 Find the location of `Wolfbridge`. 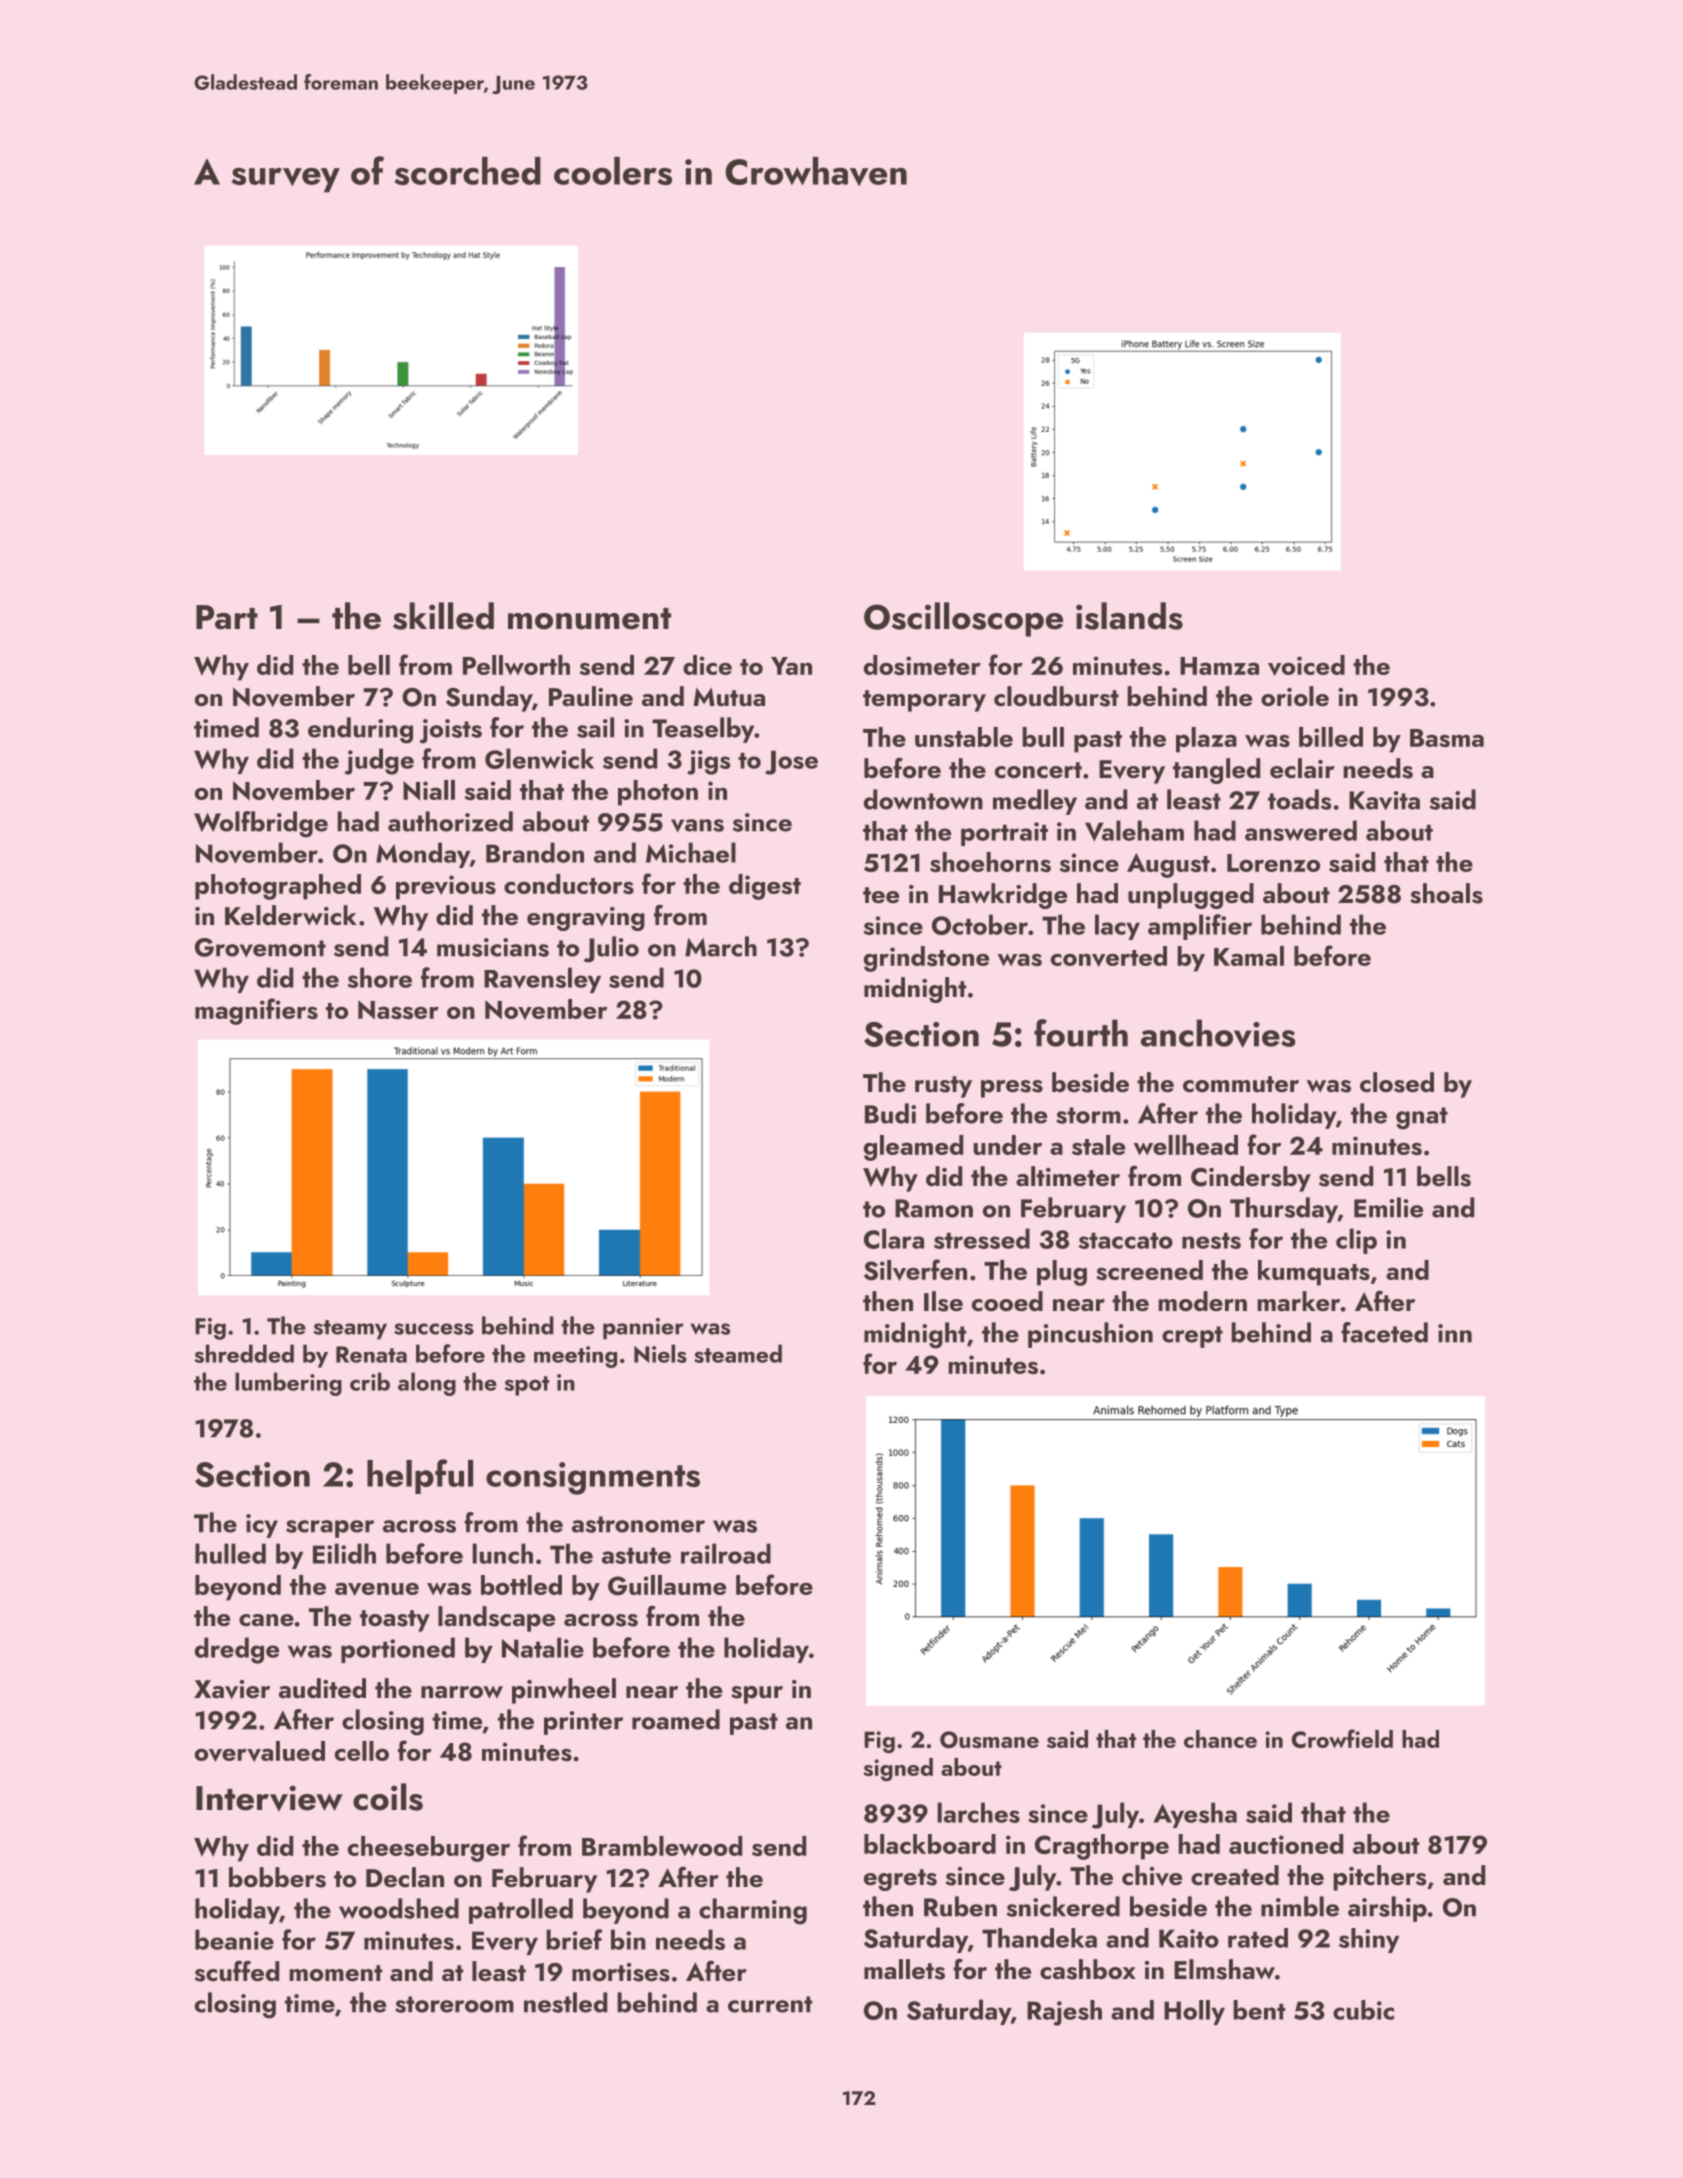

Wolfbridge is located at coordinates (261, 824).
